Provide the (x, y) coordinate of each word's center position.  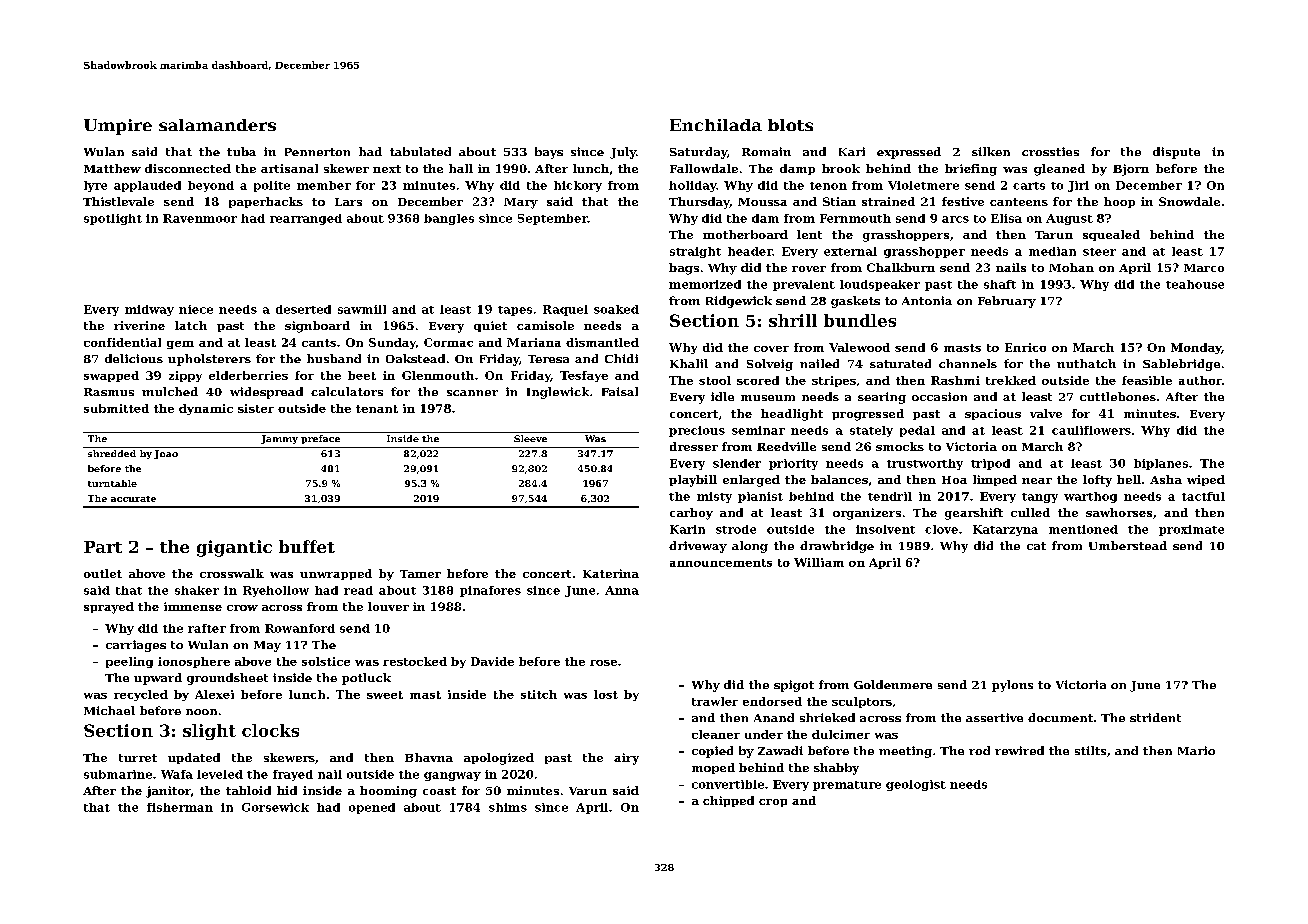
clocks (270, 730)
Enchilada (716, 125)
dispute (1176, 153)
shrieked (827, 717)
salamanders (217, 125)
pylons (1012, 686)
